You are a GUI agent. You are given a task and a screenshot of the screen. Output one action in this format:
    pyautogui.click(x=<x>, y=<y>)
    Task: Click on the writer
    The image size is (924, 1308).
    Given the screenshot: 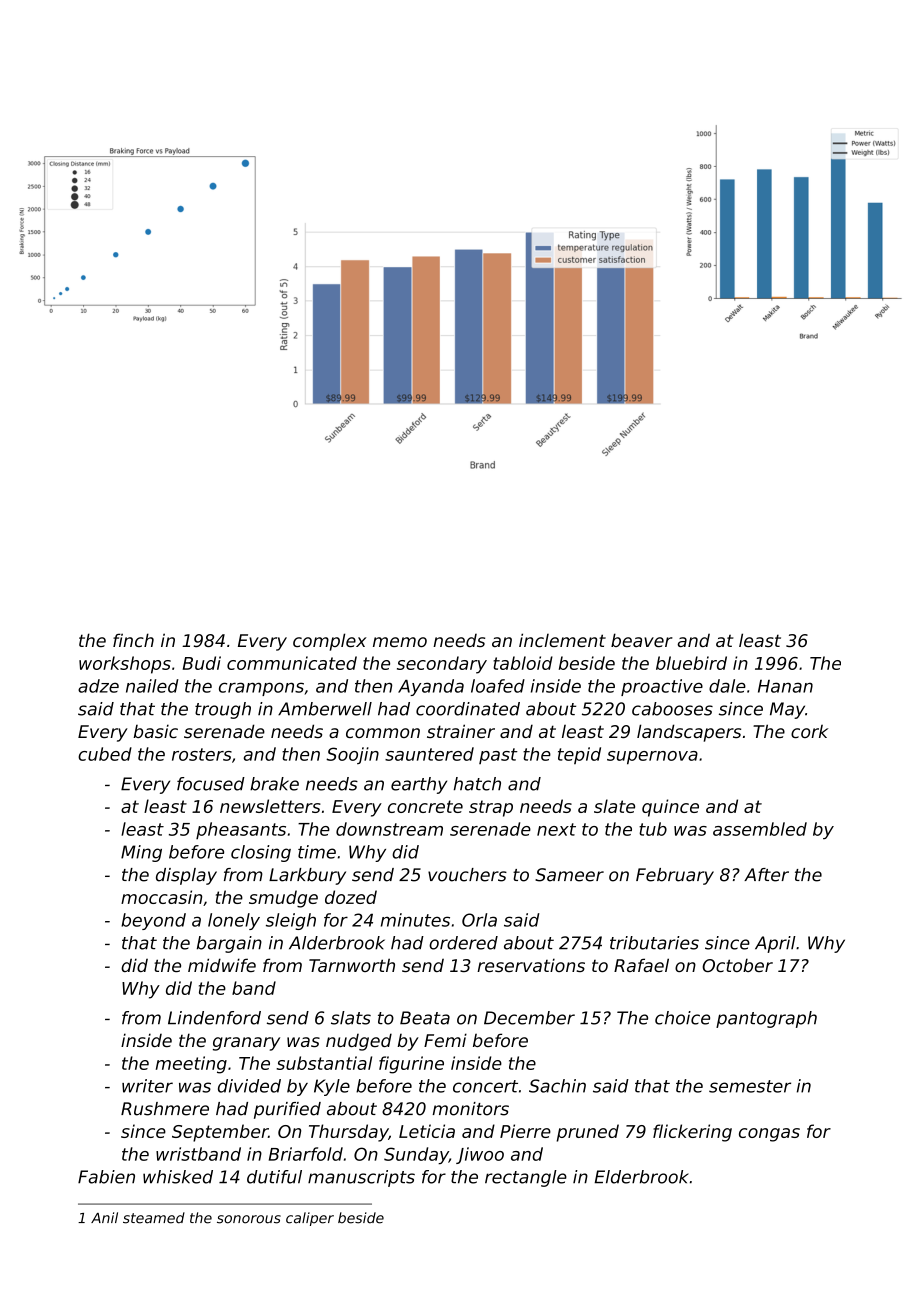 What is the action you would take?
    pyautogui.click(x=147, y=1086)
